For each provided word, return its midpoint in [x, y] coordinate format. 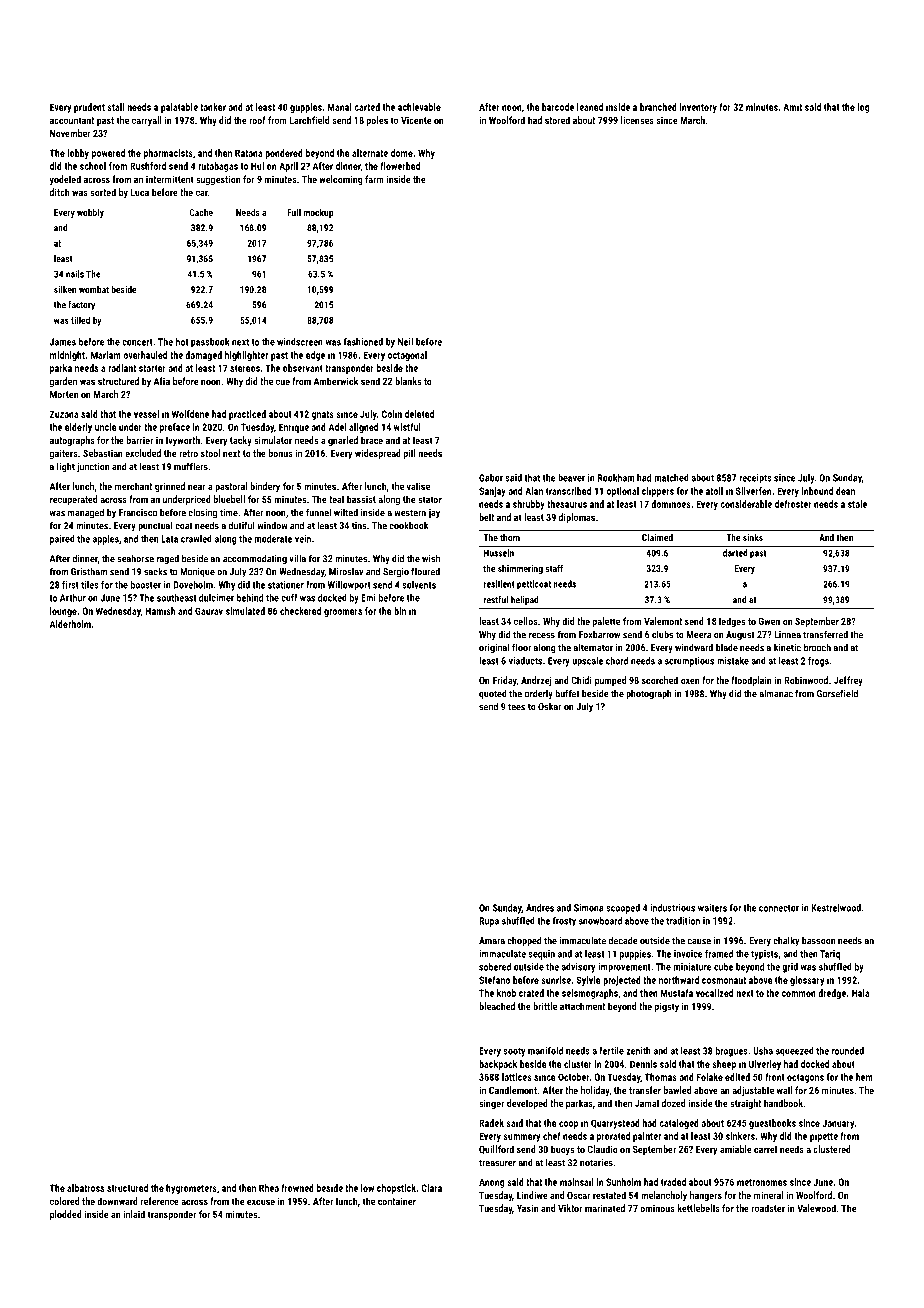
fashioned [363, 342]
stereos [245, 368]
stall [115, 107]
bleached [497, 1006]
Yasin [527, 1208]
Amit [792, 107]
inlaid [134, 1214]
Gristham [89, 571]
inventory [698, 108]
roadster [768, 1208]
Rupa [489, 922]
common [799, 994]
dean [845, 491]
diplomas [577, 518]
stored [557, 120]
